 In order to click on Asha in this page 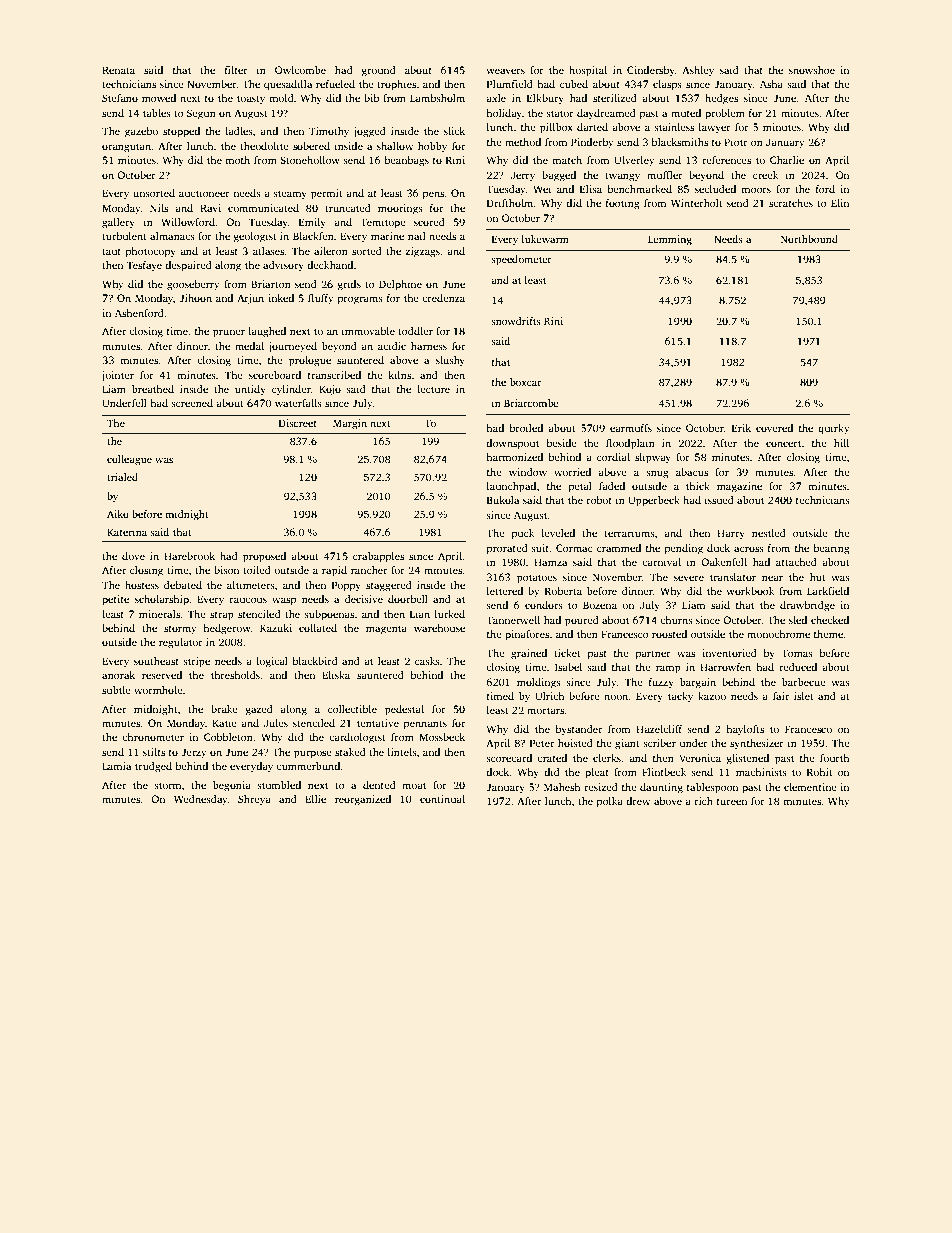, I will do `click(771, 84)`.
